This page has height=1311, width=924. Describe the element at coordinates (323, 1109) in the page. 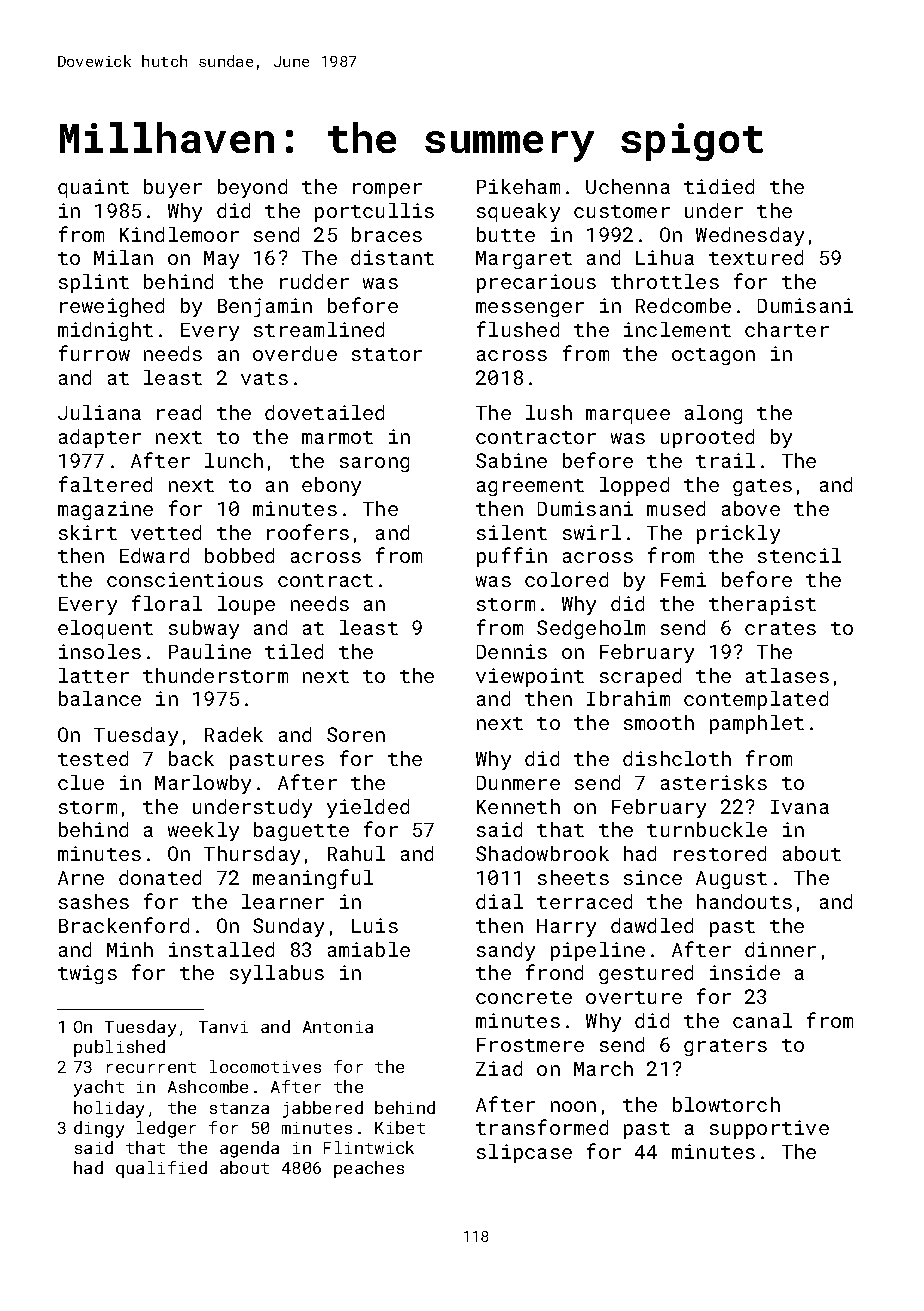

I see `jabbered` at that location.
